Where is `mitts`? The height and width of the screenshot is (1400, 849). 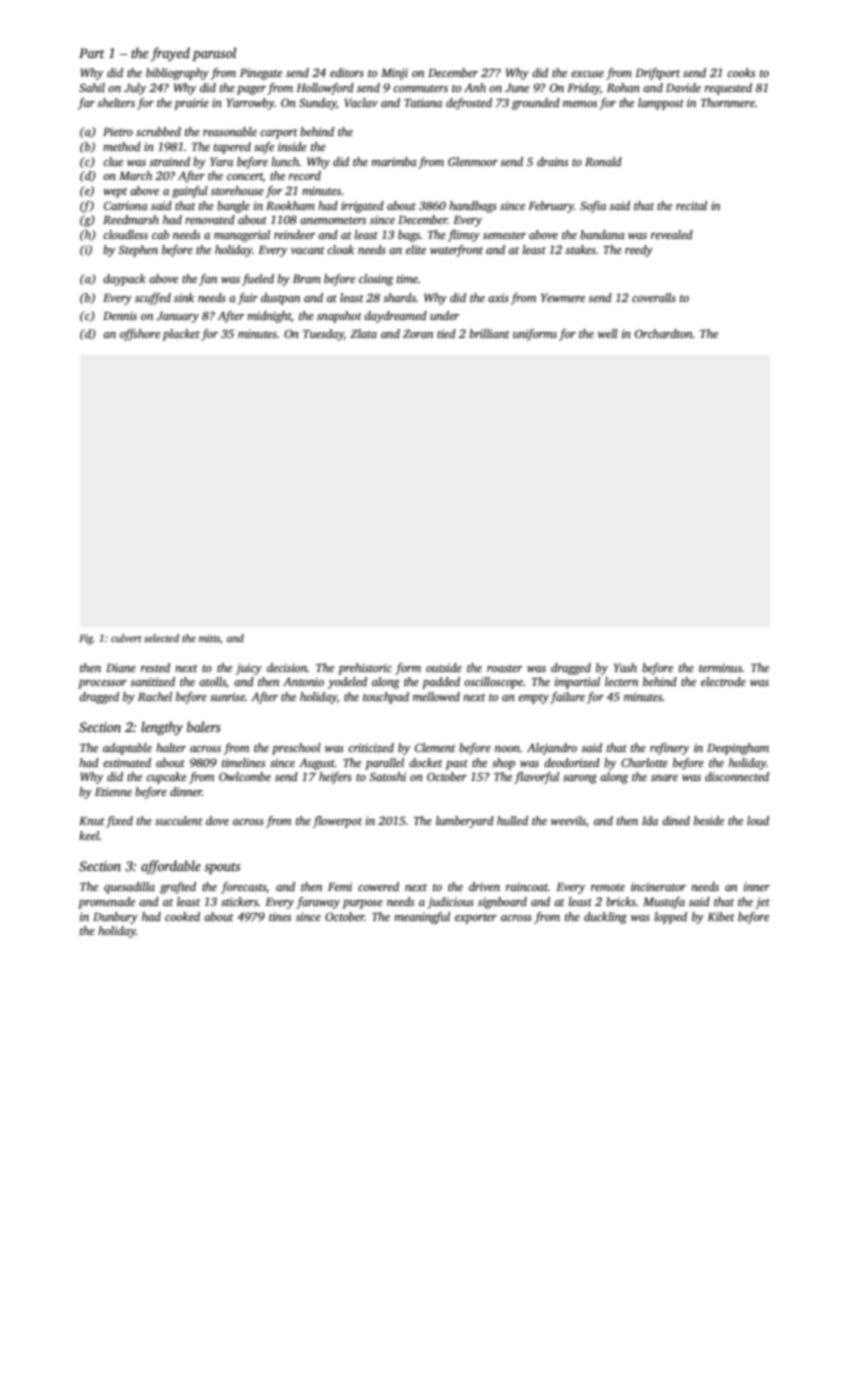 mitts is located at coordinates (209, 638).
